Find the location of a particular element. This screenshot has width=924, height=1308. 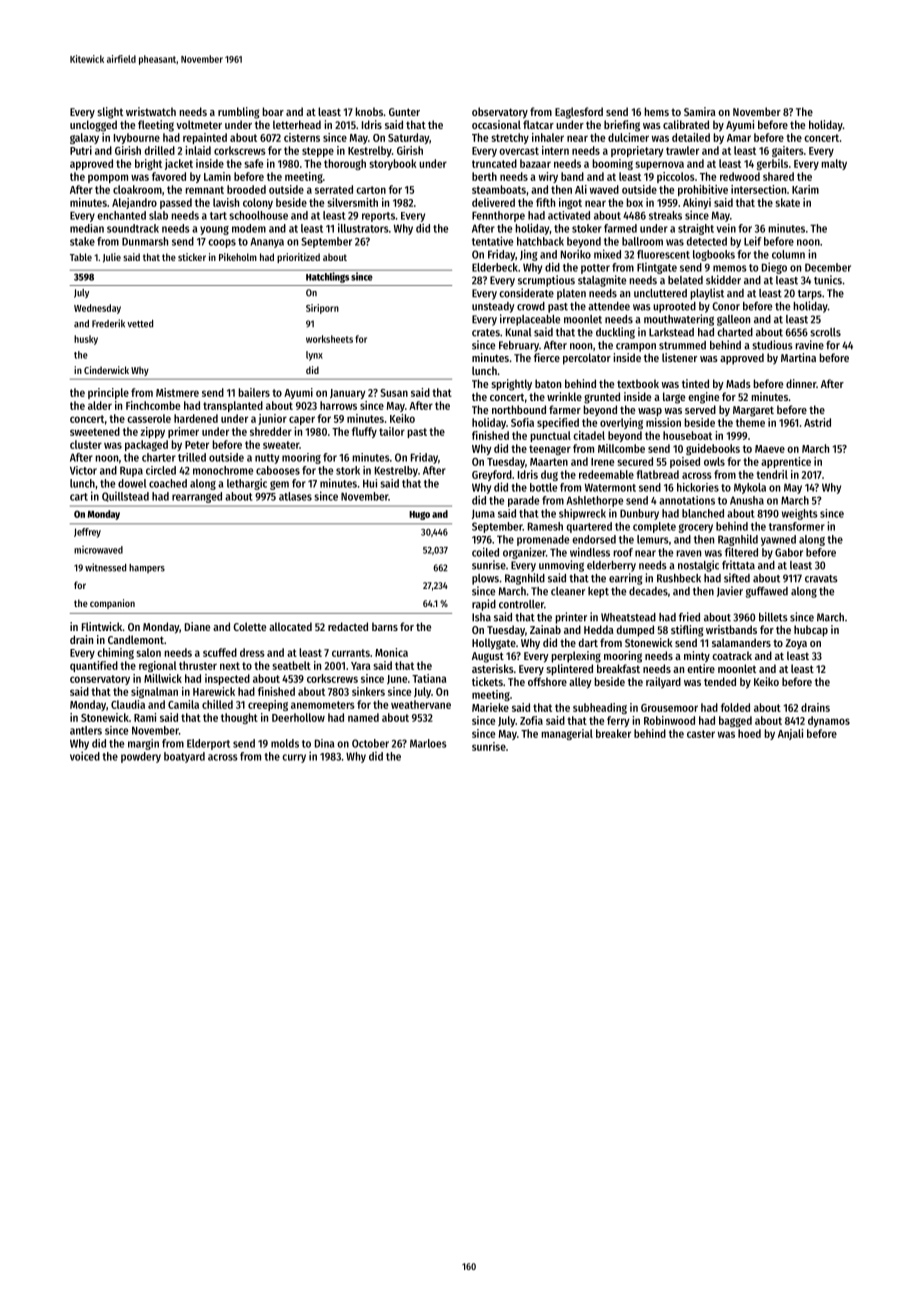

favored is located at coordinates (169, 176).
